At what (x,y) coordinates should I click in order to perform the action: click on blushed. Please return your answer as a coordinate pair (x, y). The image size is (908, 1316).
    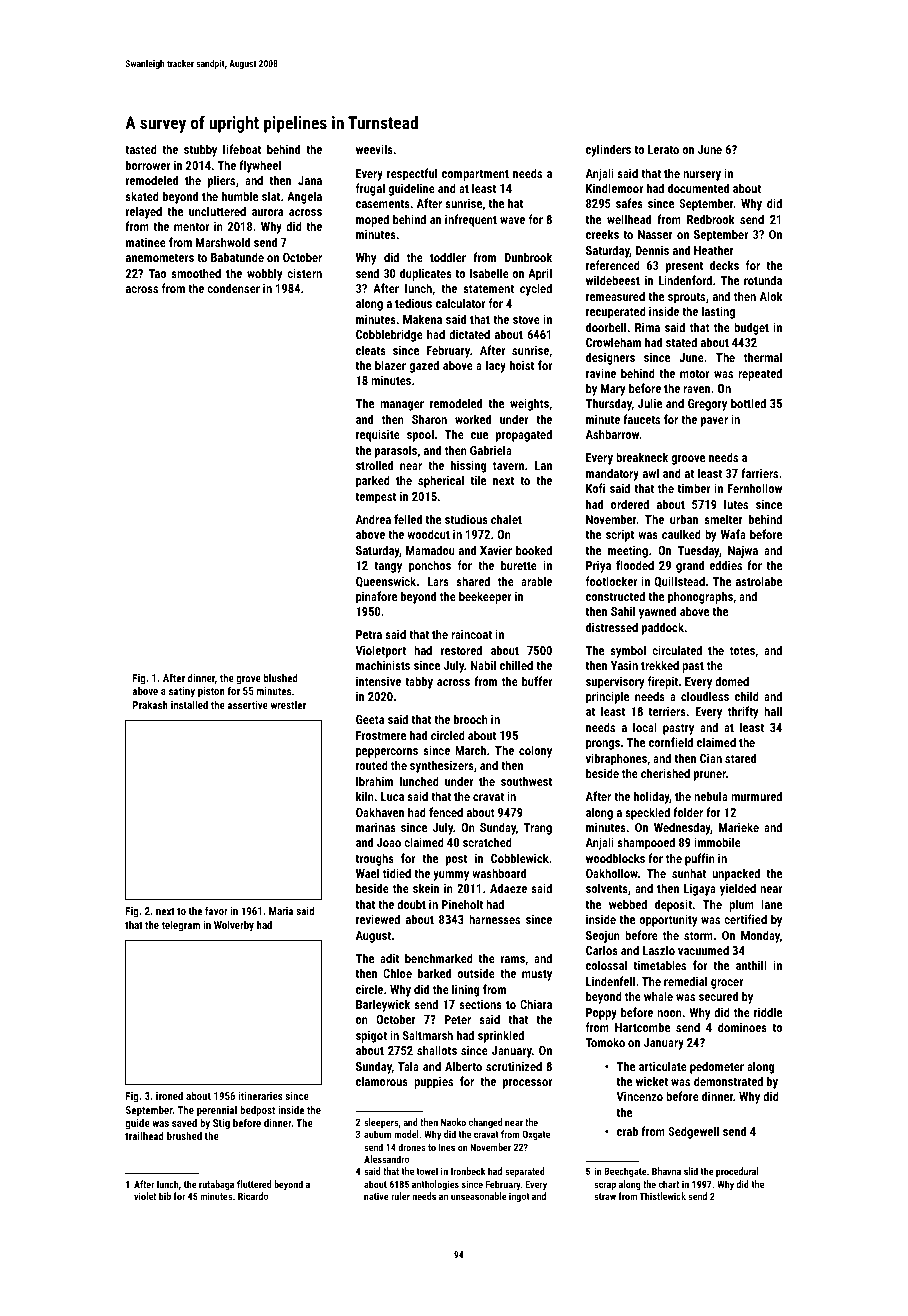
    Looking at the image, I should click on (281, 678).
